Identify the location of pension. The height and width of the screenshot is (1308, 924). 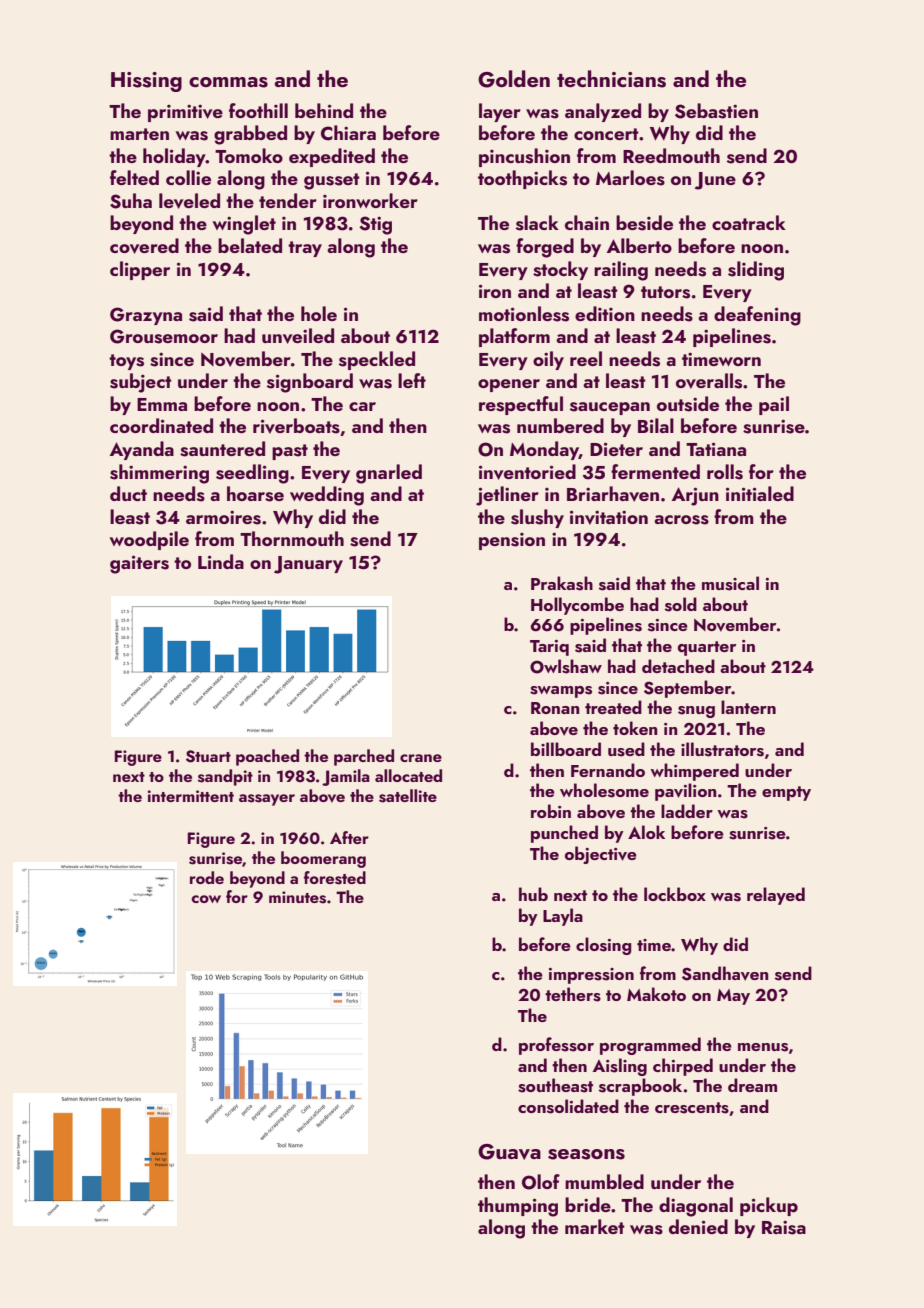
(512, 541).
